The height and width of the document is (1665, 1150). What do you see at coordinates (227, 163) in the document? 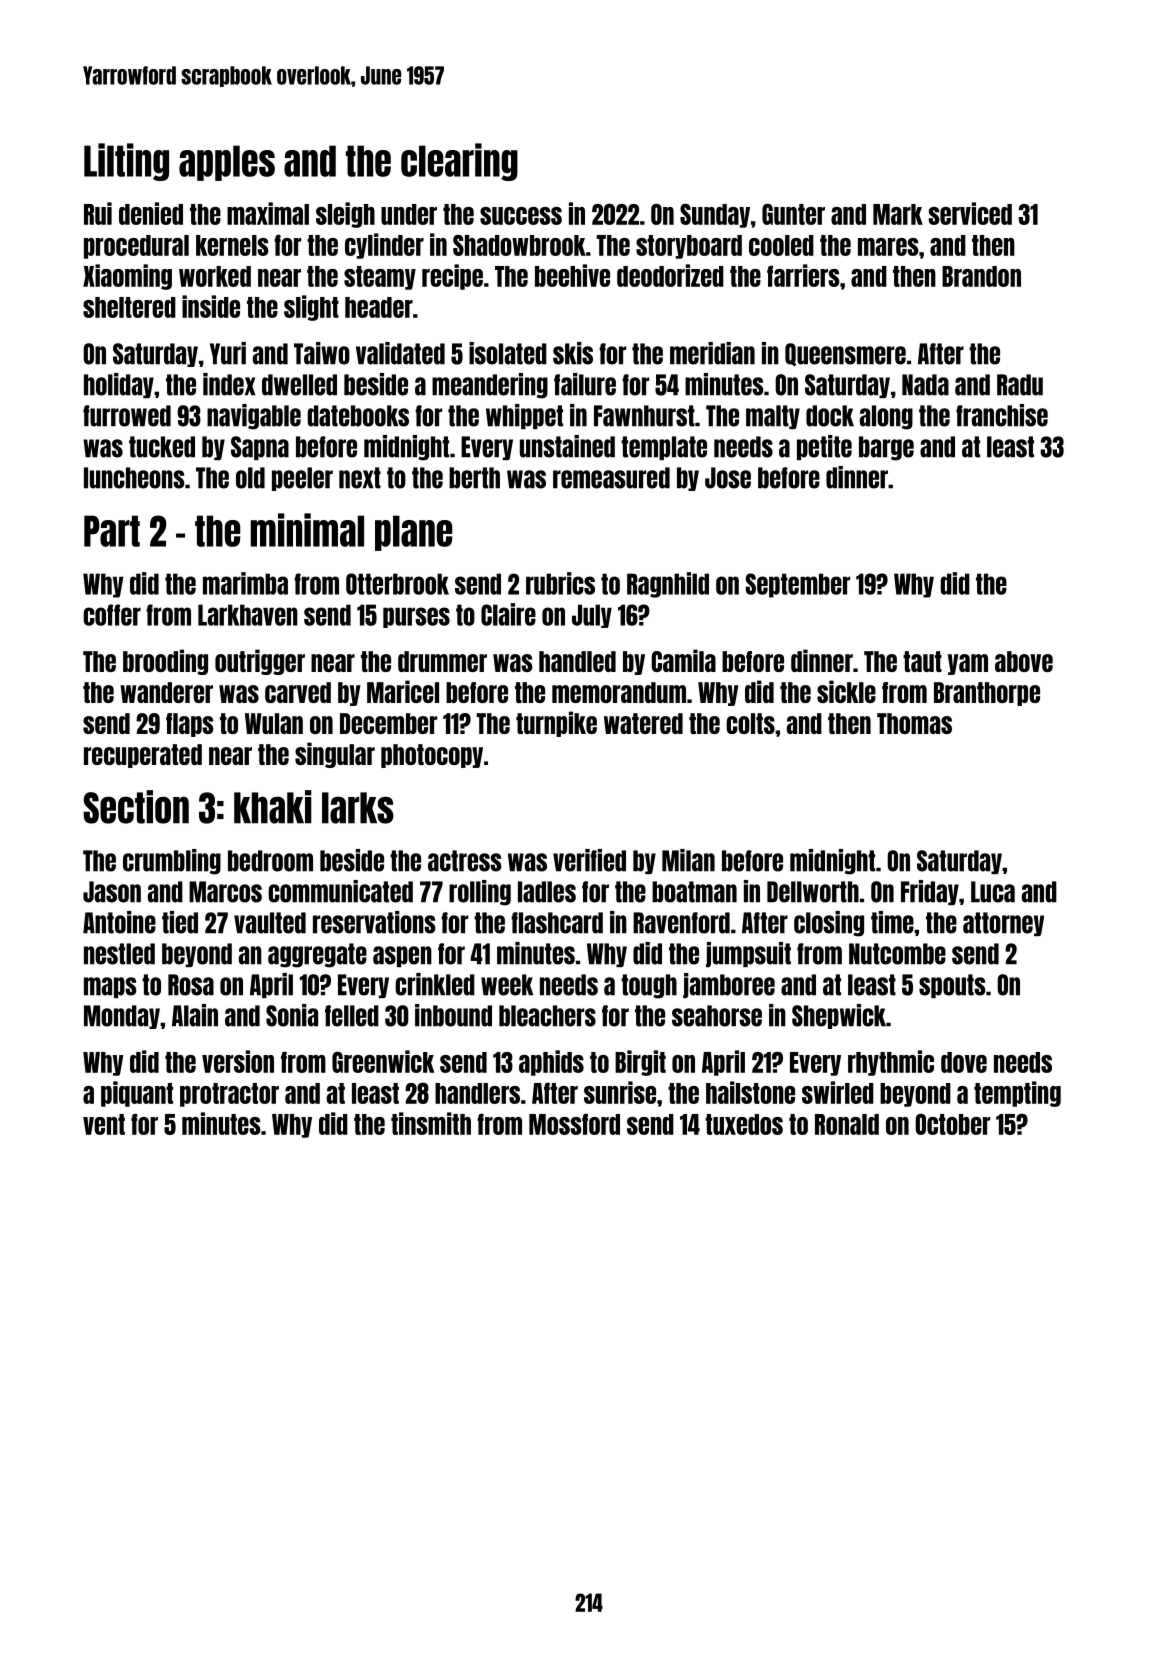
I see `apples` at bounding box center [227, 163].
